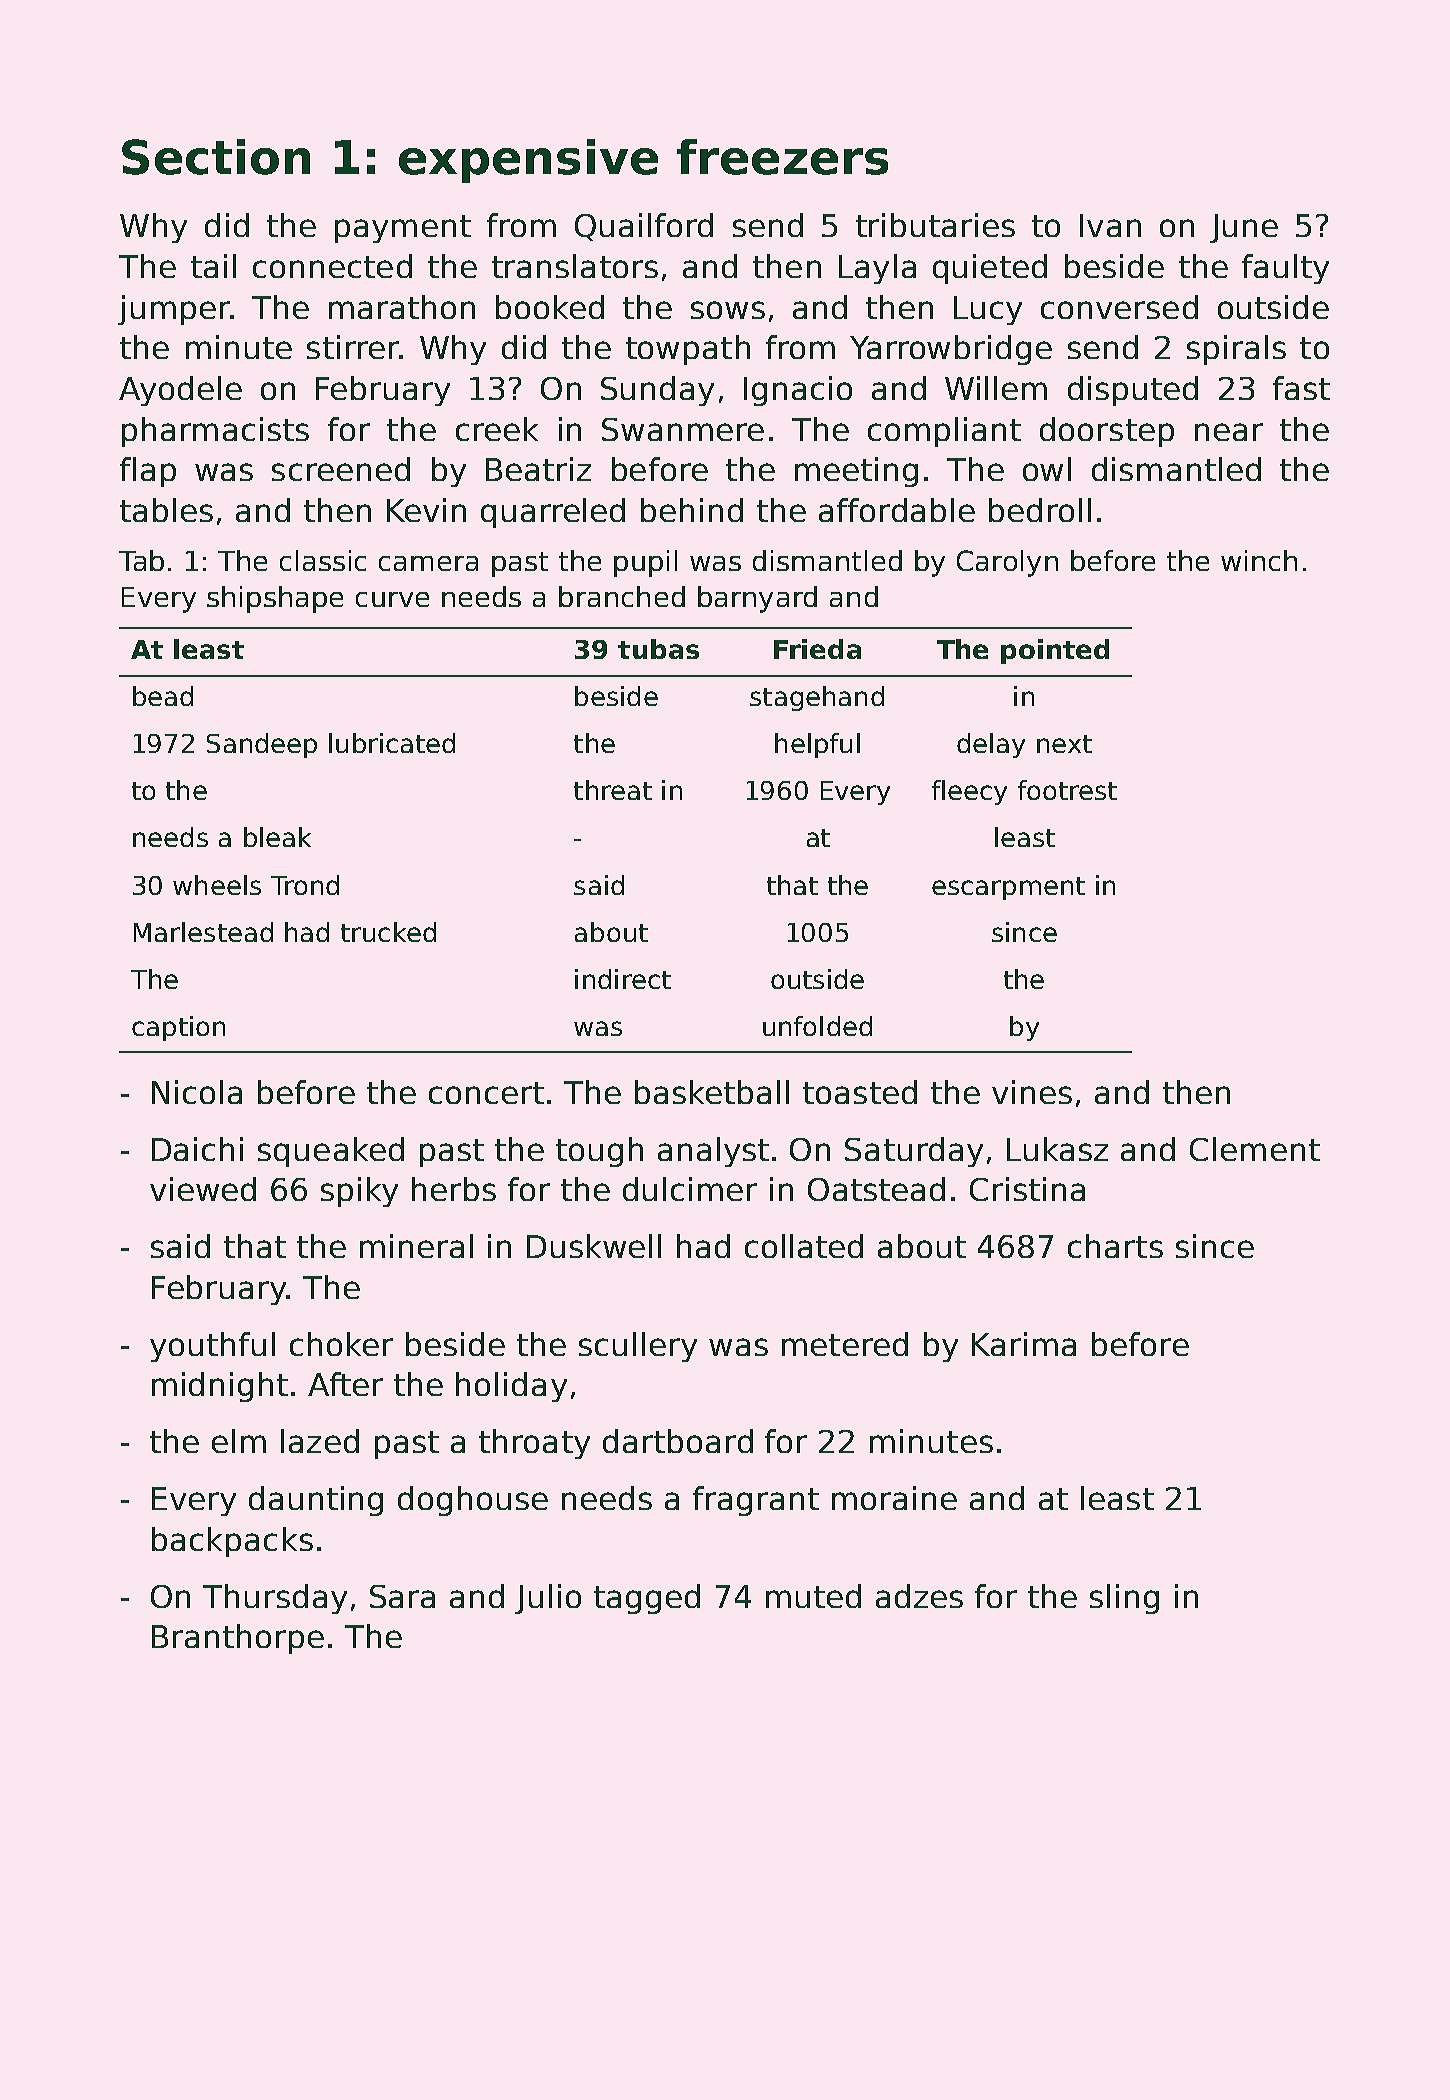  What do you see at coordinates (876, 1189) in the page?
I see `Oatstead` at bounding box center [876, 1189].
